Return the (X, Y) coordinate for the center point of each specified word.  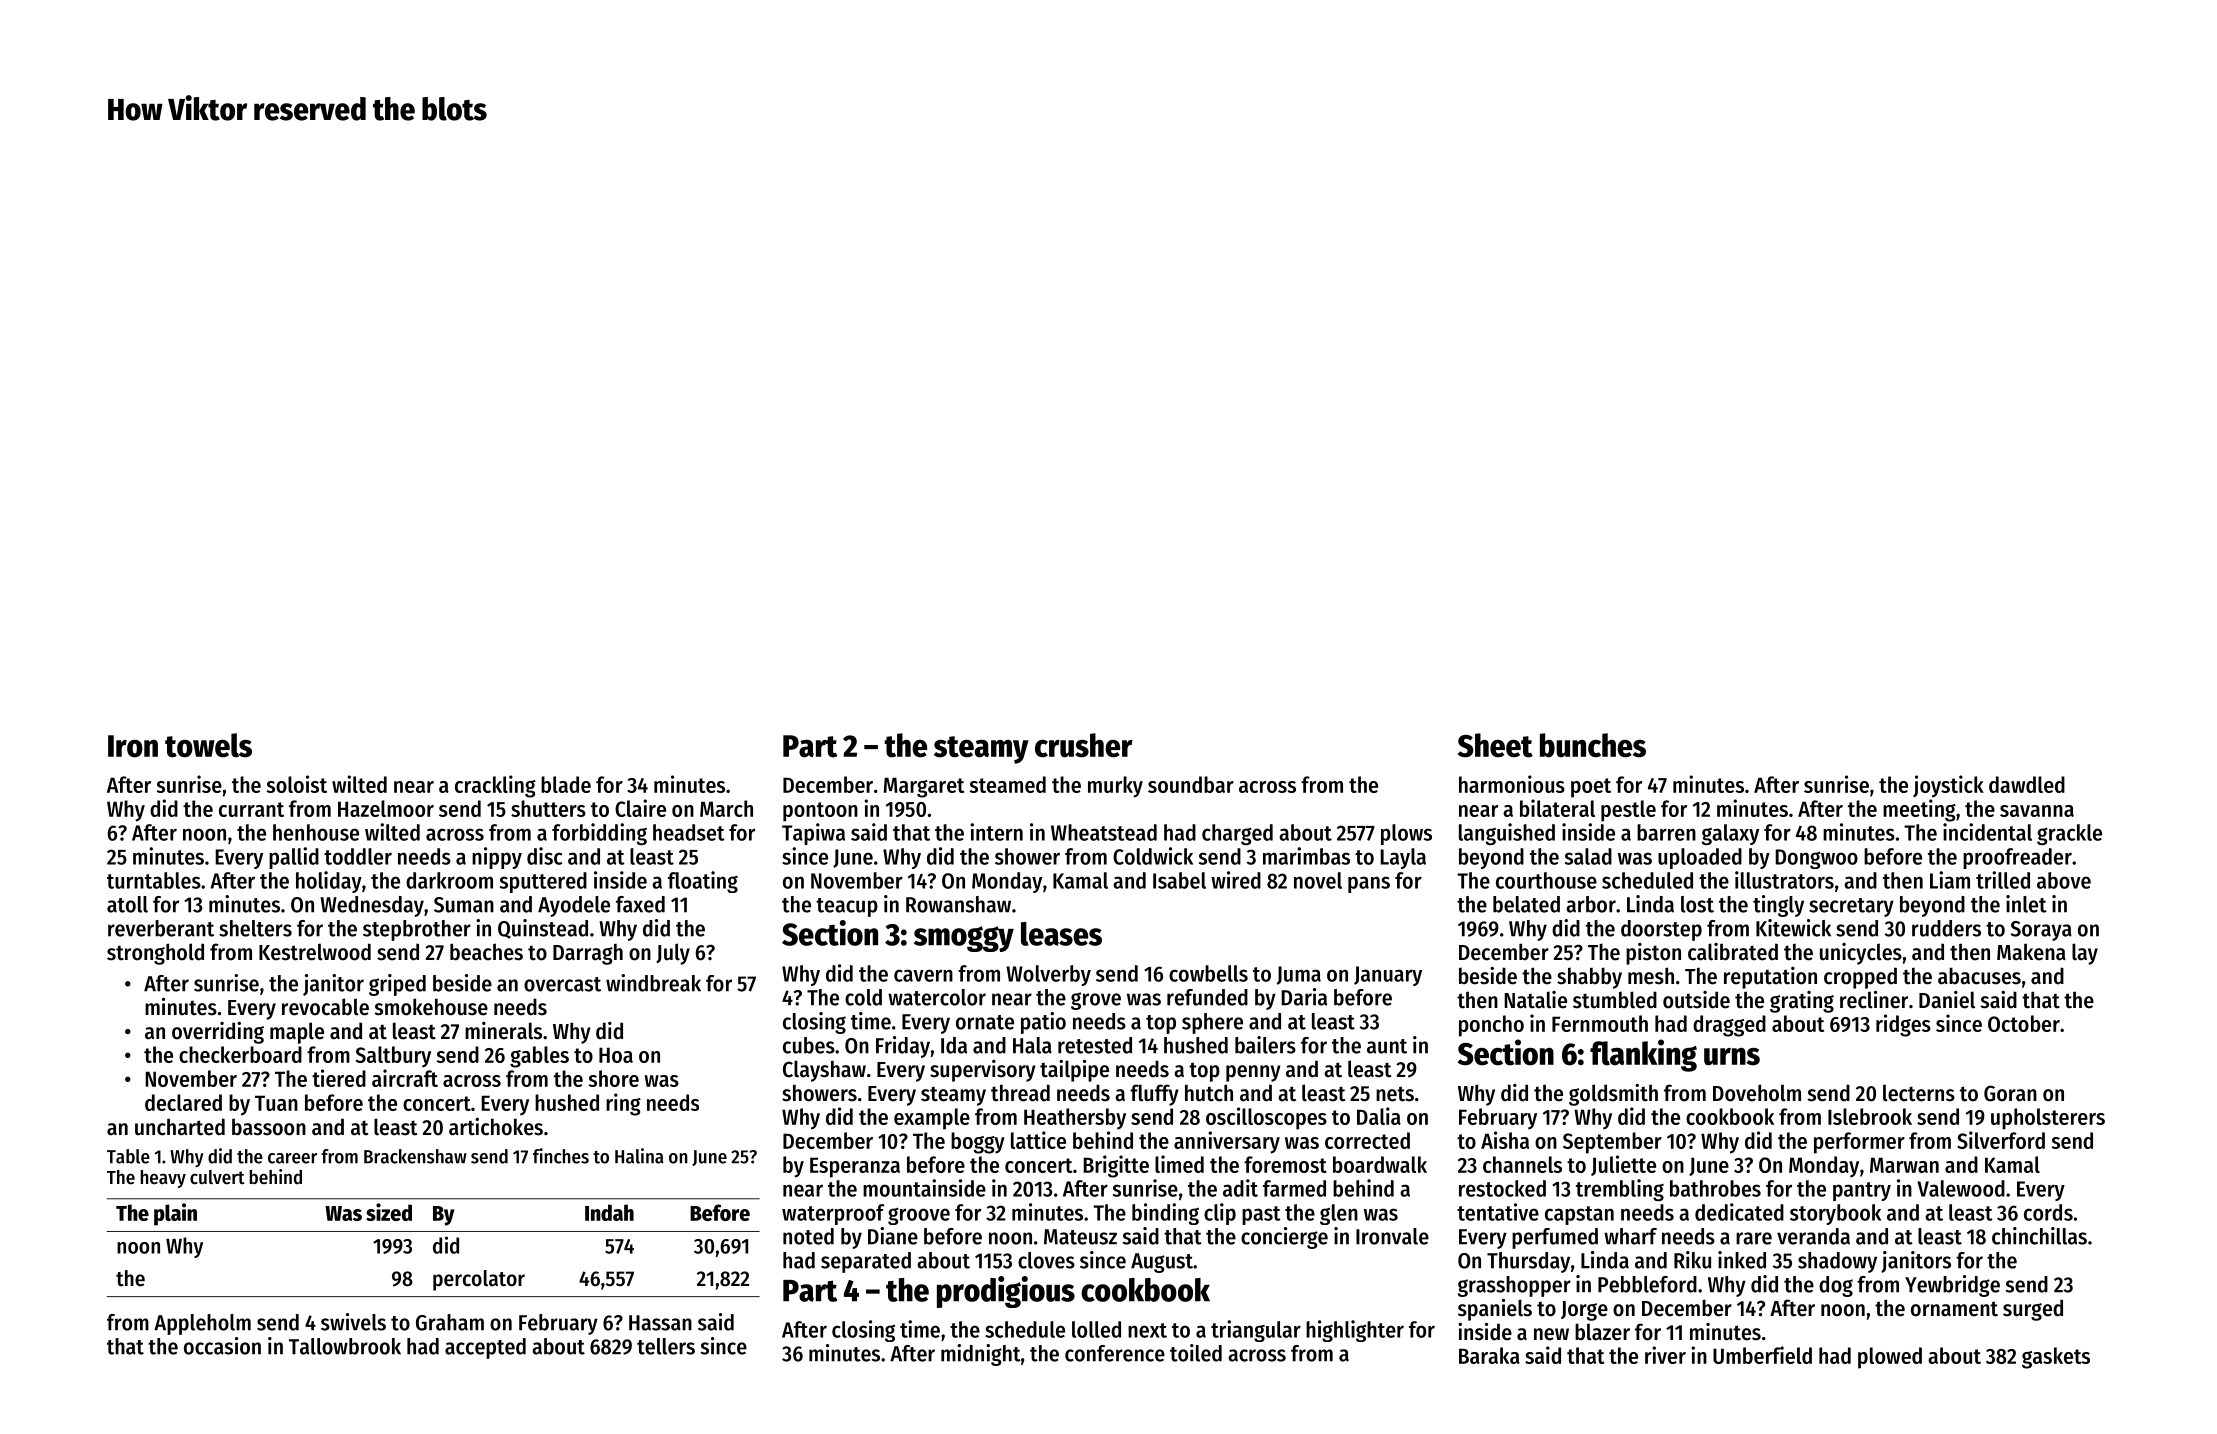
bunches (1593, 745)
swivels (353, 1322)
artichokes (496, 1127)
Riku (1692, 1260)
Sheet (1495, 745)
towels (208, 745)
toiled (1196, 1353)
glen (1339, 1214)
